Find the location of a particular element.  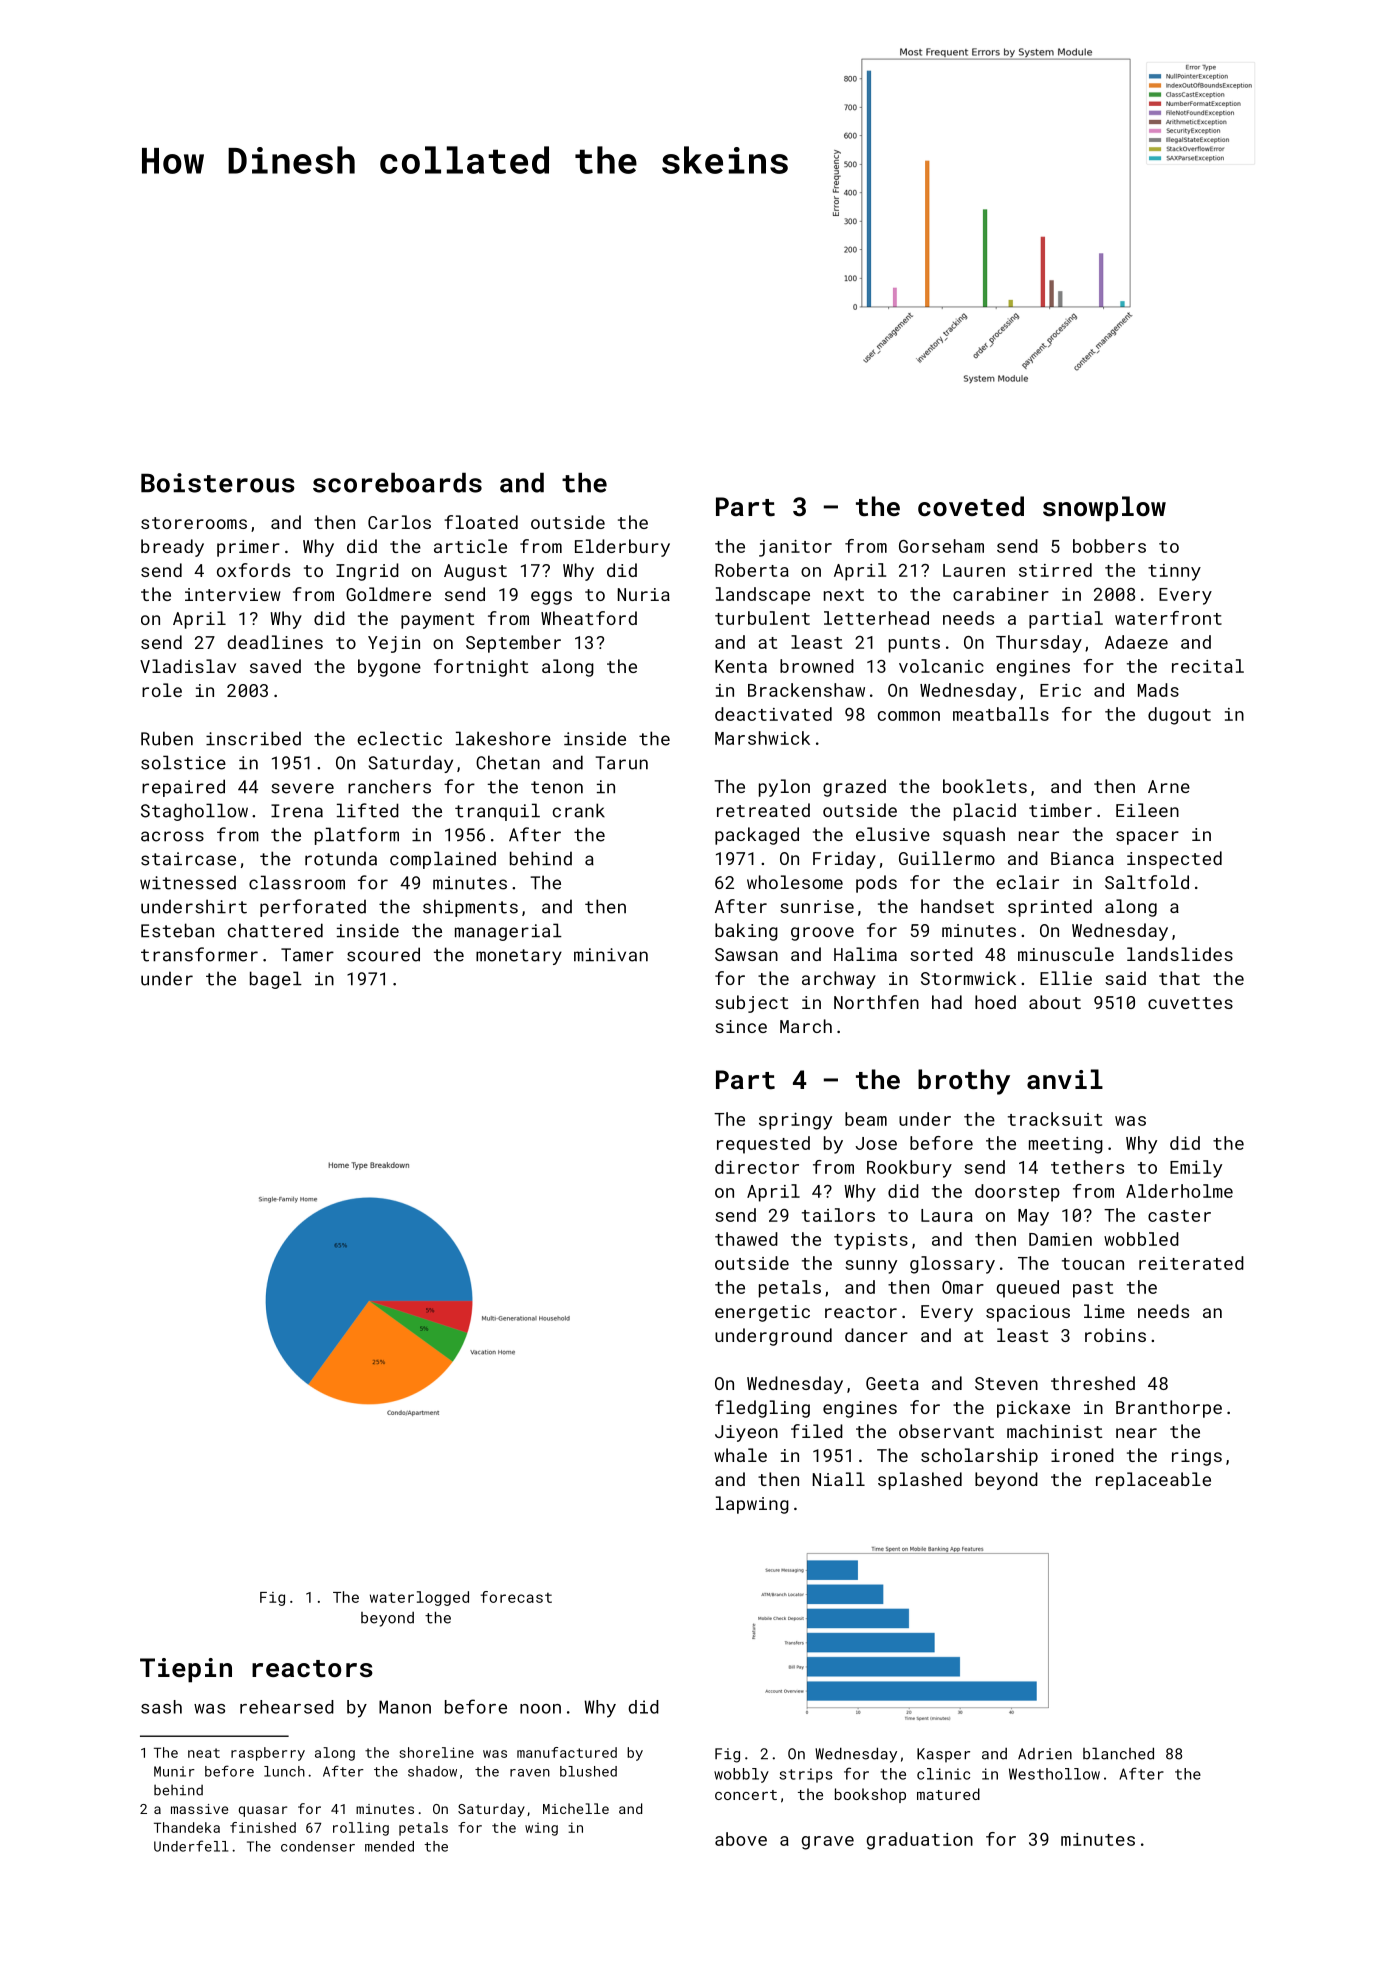

transformer is located at coordinates (199, 954).
